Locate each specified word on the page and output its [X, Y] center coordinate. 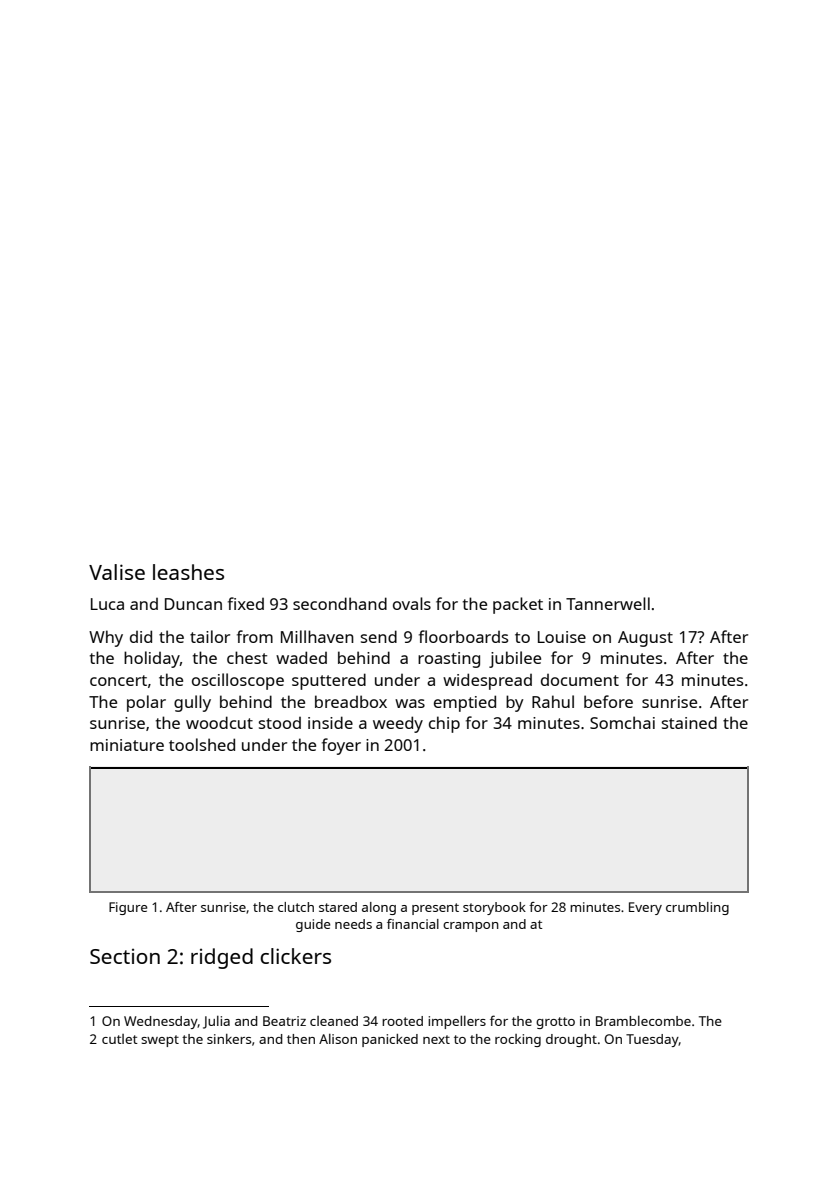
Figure [128, 908]
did [141, 636]
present [435, 909]
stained [689, 722]
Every [645, 908]
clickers [295, 956]
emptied [465, 703]
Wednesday [161, 1022]
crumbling [697, 908]
